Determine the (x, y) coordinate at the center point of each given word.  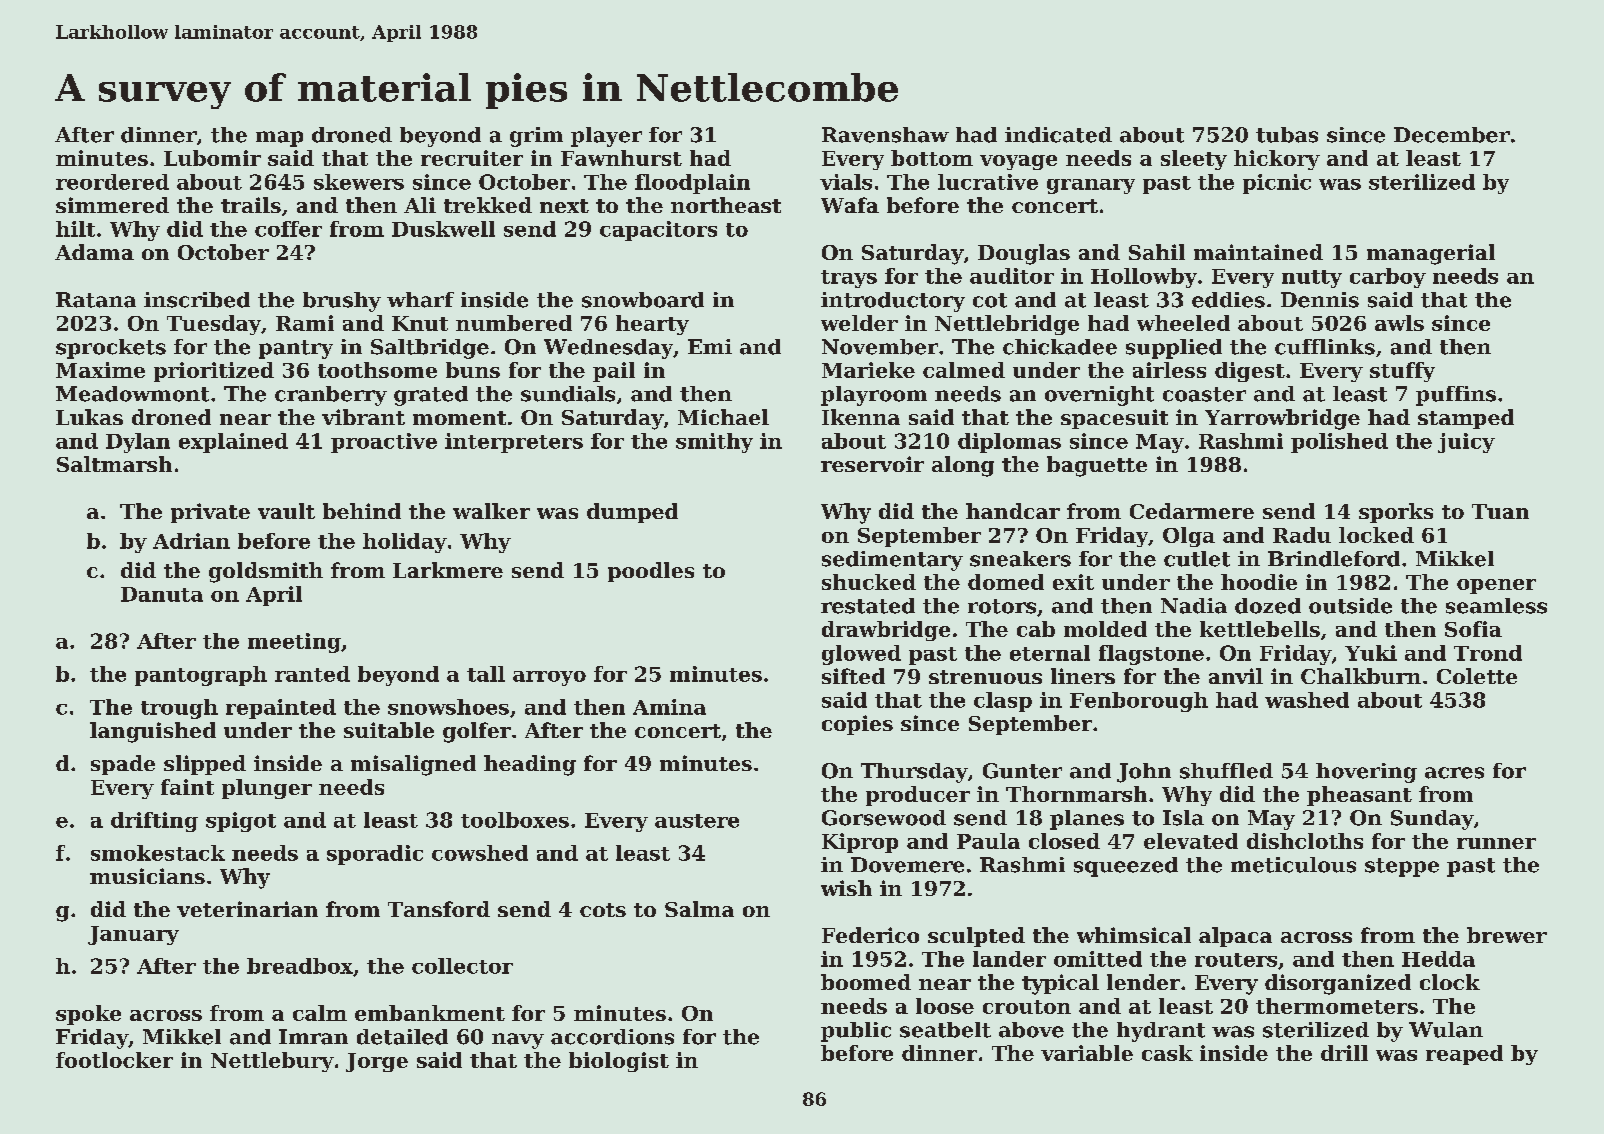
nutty (1312, 279)
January (133, 935)
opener (1496, 586)
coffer (288, 229)
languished (153, 732)
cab (1036, 629)
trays (849, 279)
